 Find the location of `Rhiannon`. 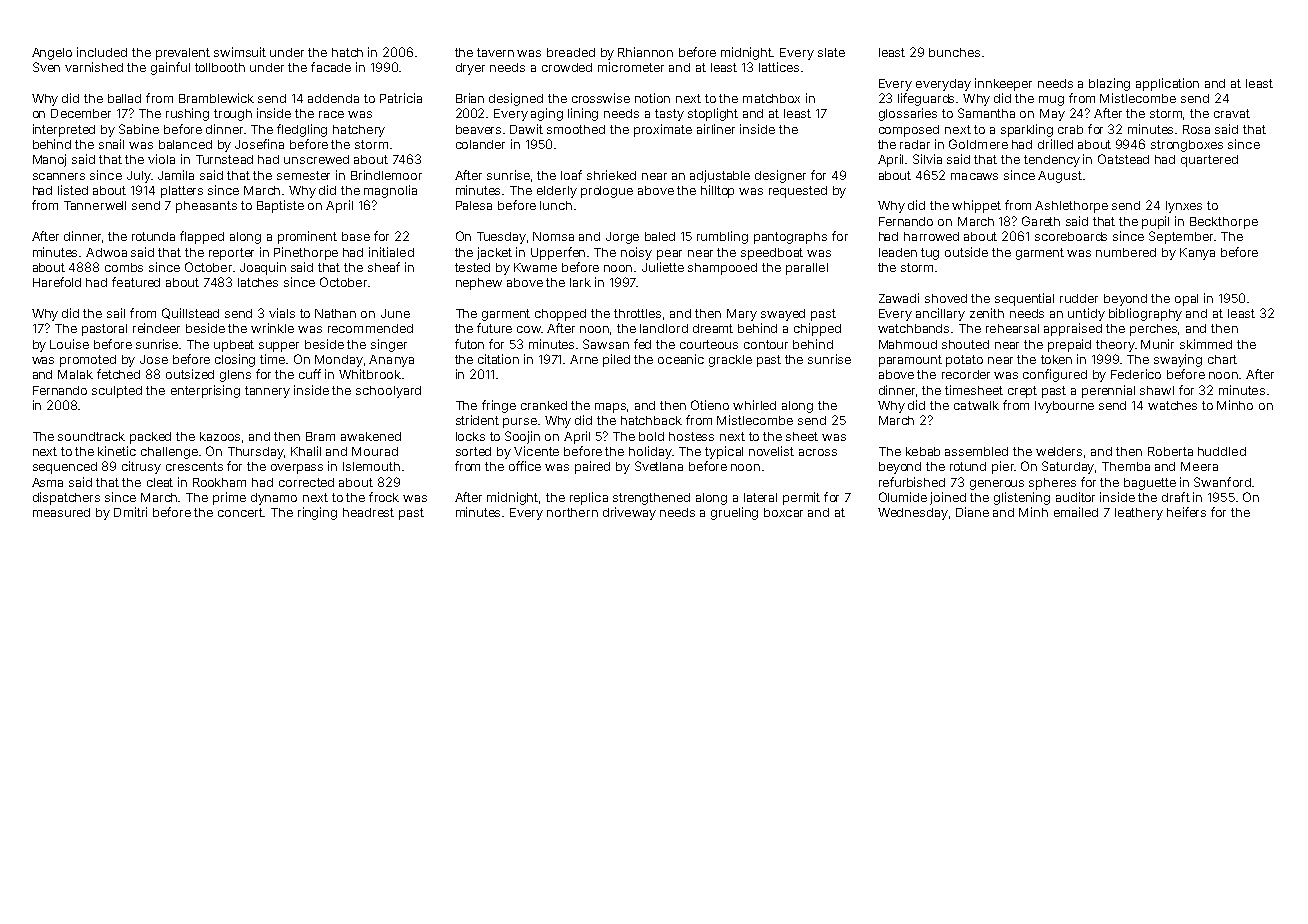

Rhiannon is located at coordinates (645, 52).
